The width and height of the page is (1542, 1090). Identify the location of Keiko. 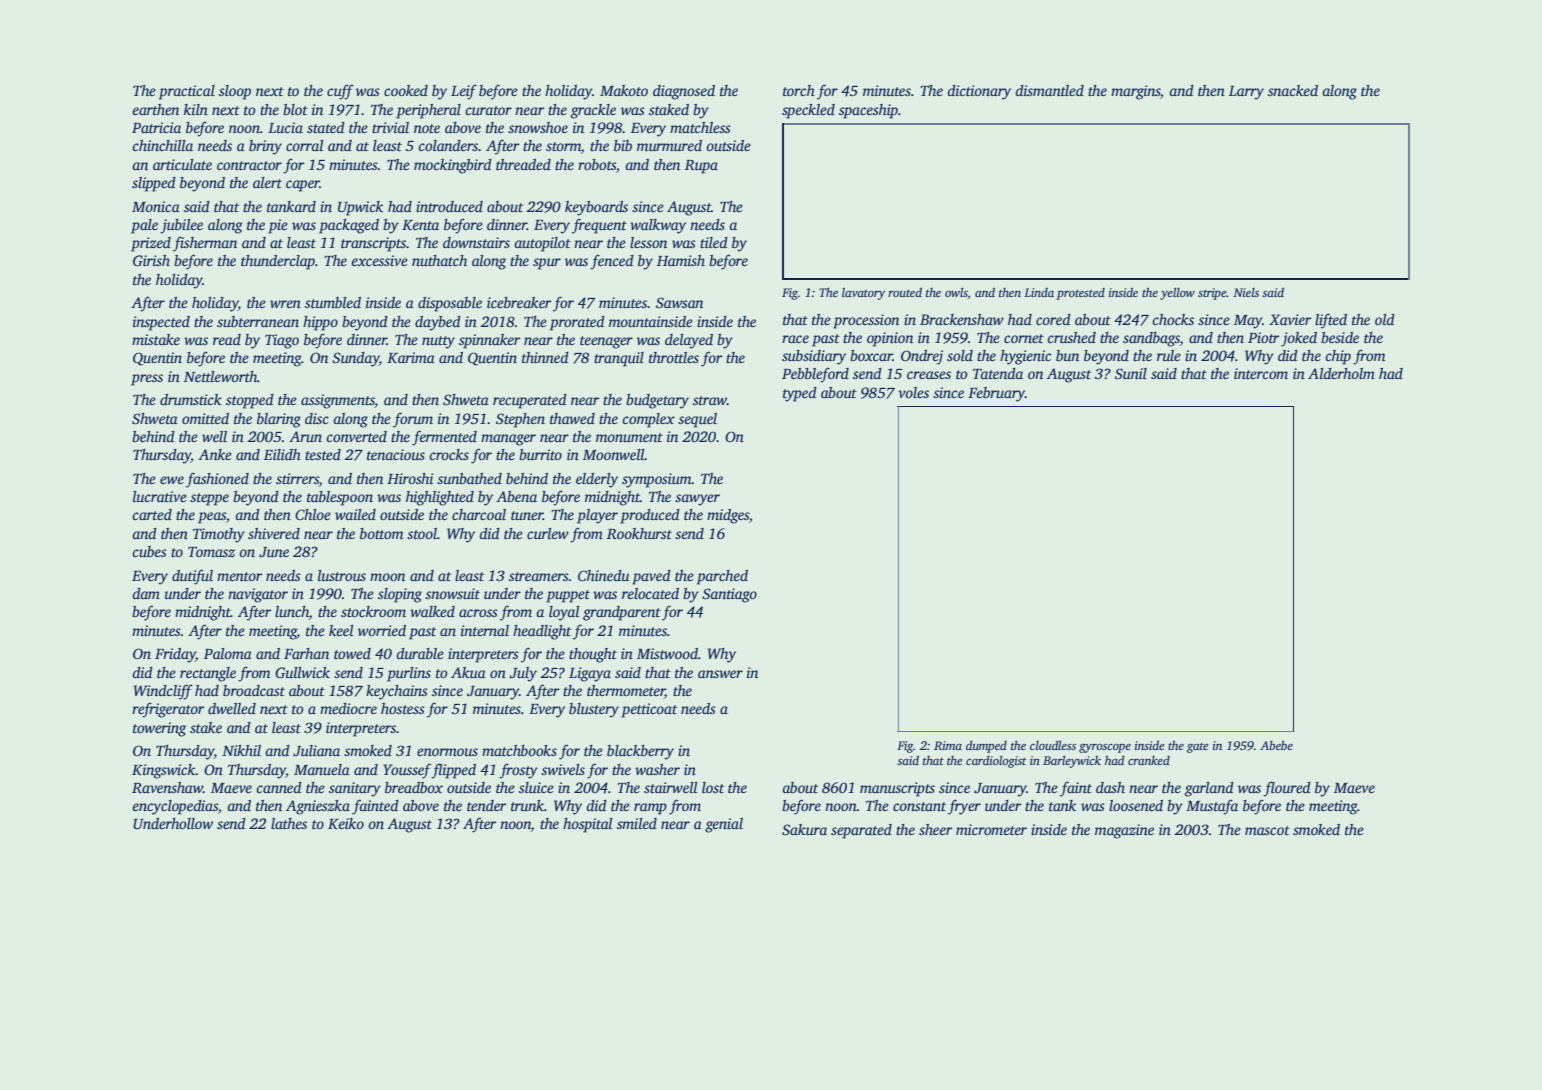
(346, 823).
